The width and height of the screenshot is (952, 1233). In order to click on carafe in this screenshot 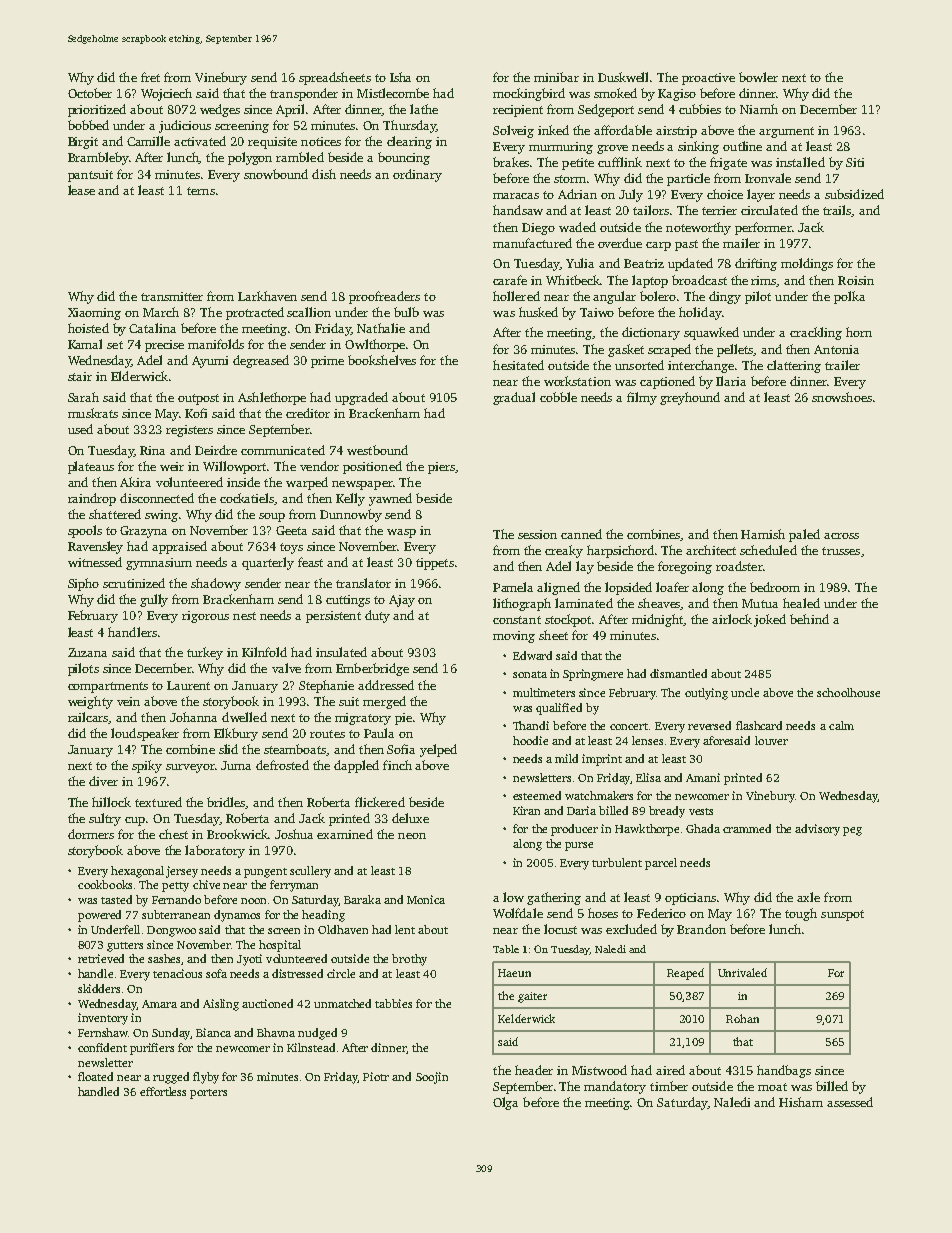, I will do `click(510, 280)`.
